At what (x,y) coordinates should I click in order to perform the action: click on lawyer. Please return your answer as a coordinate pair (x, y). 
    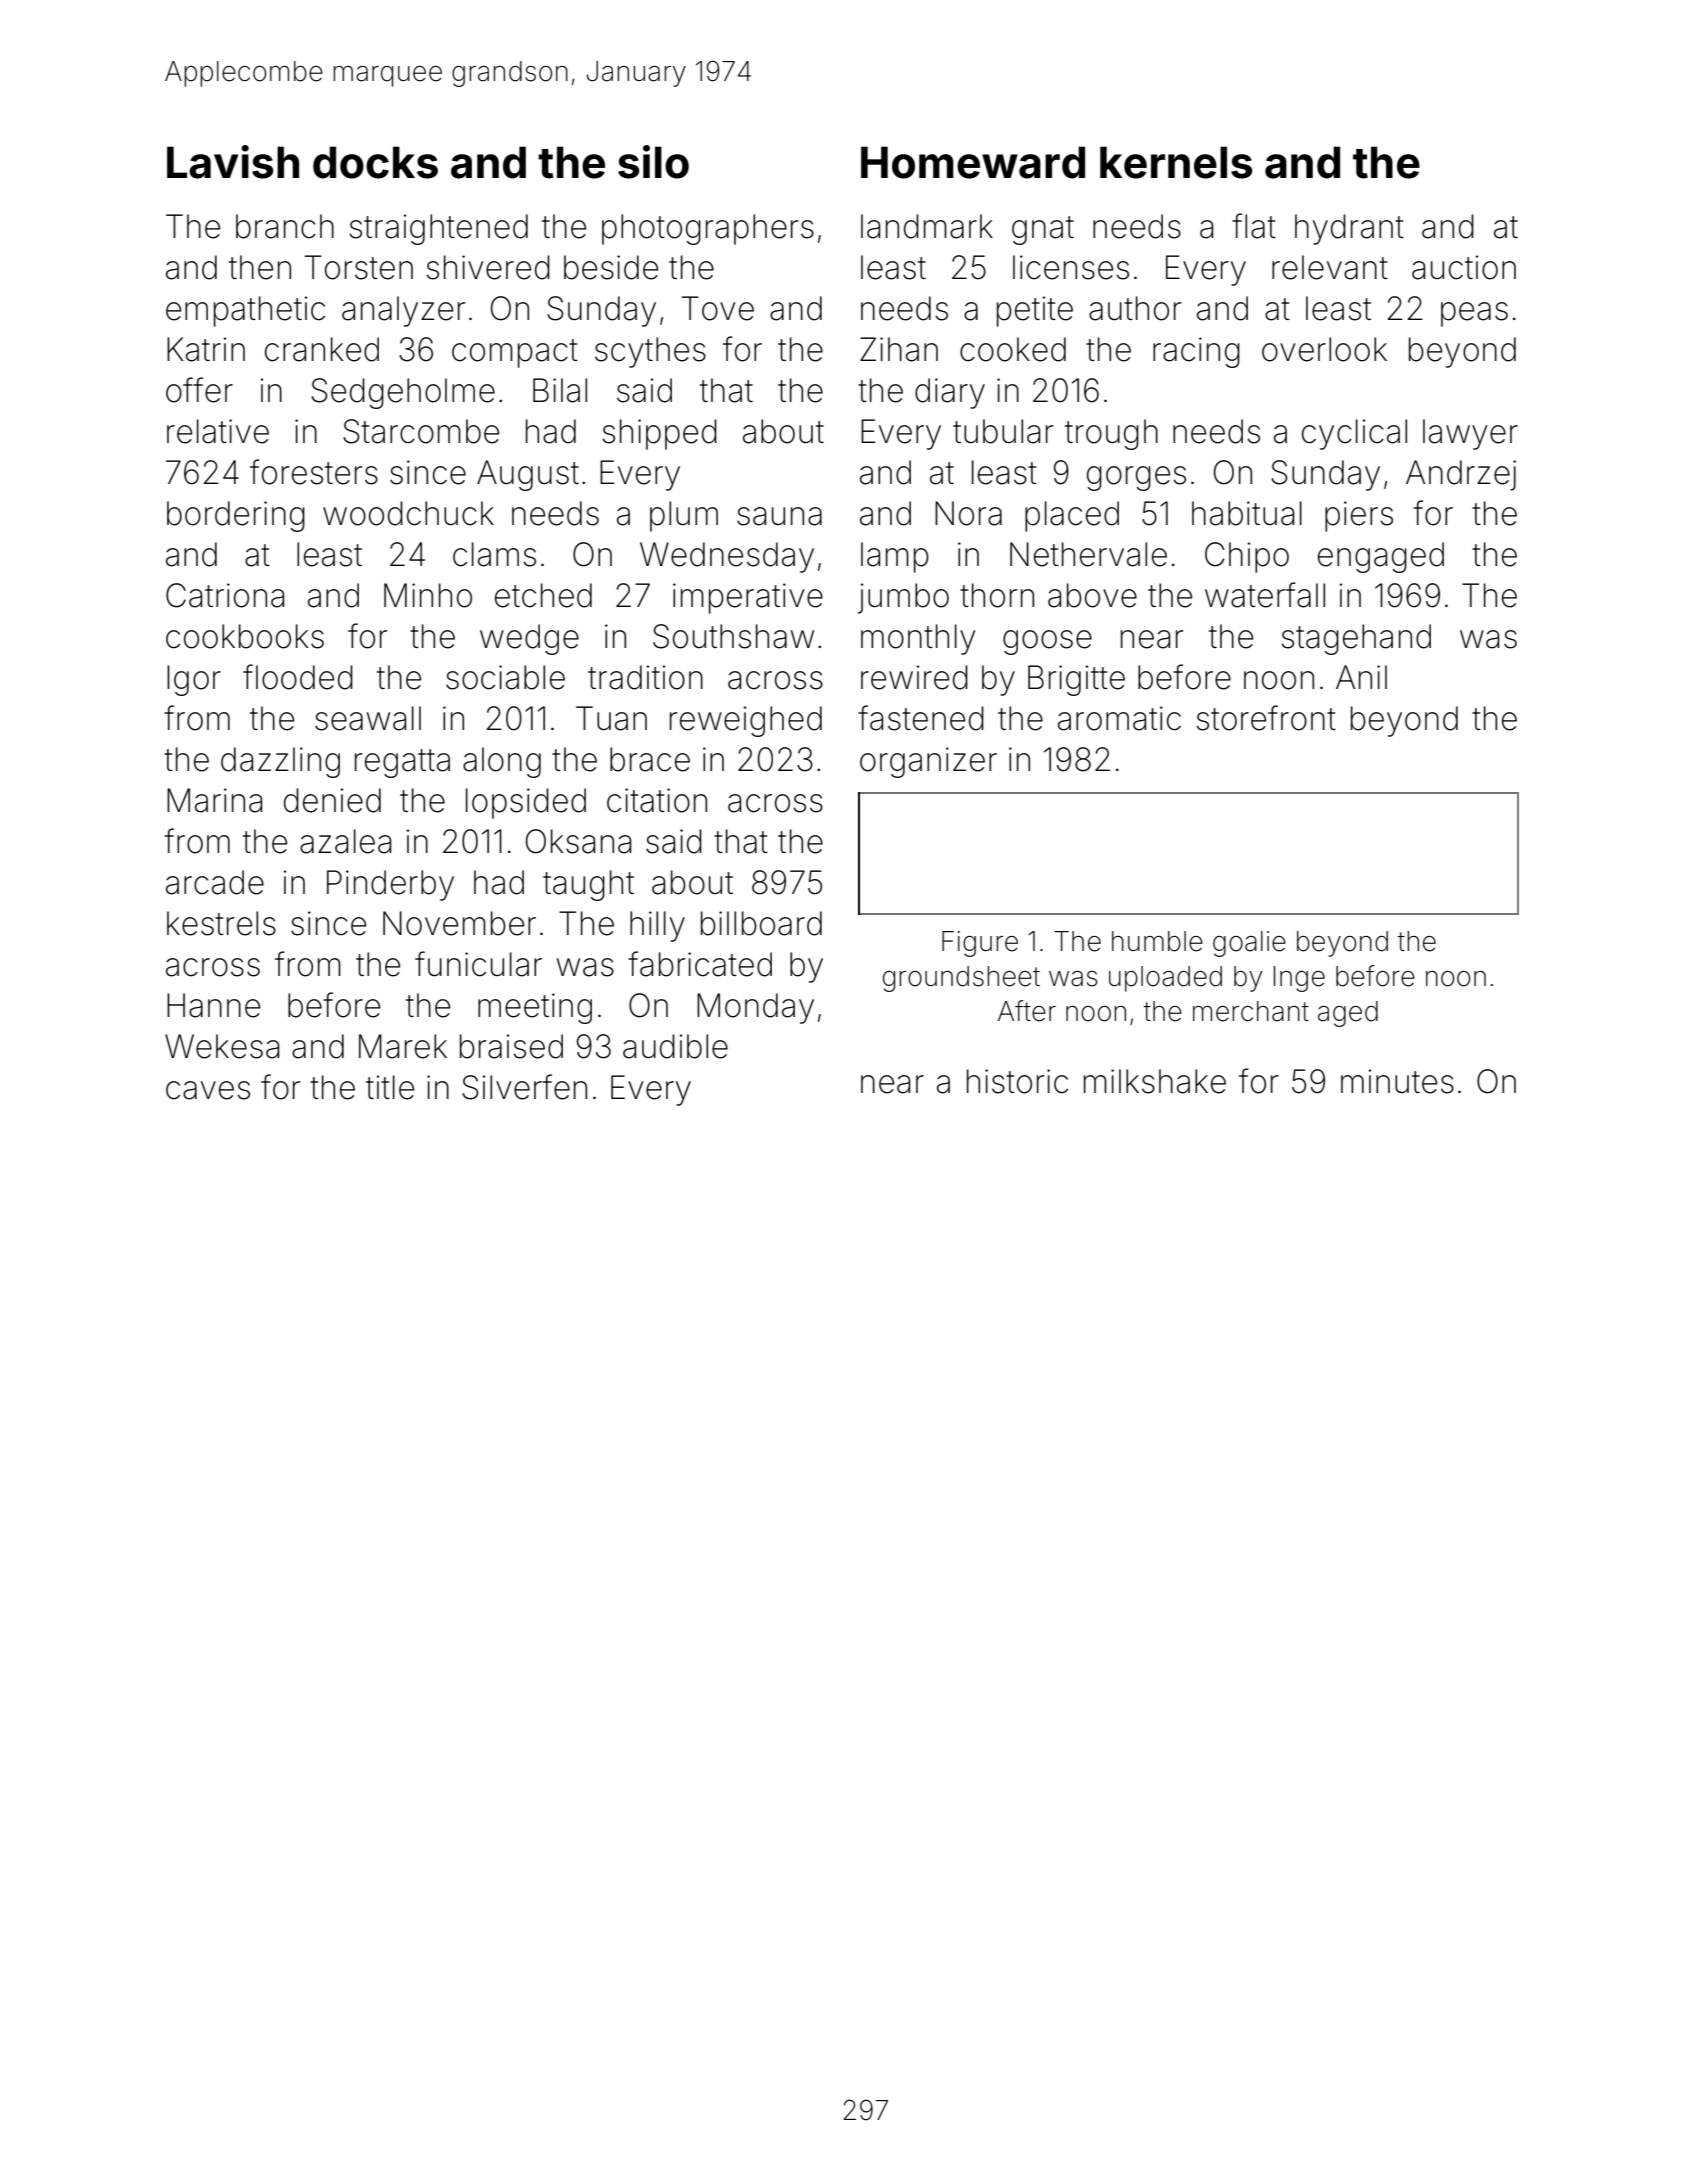
    Looking at the image, I should click on (1470, 434).
